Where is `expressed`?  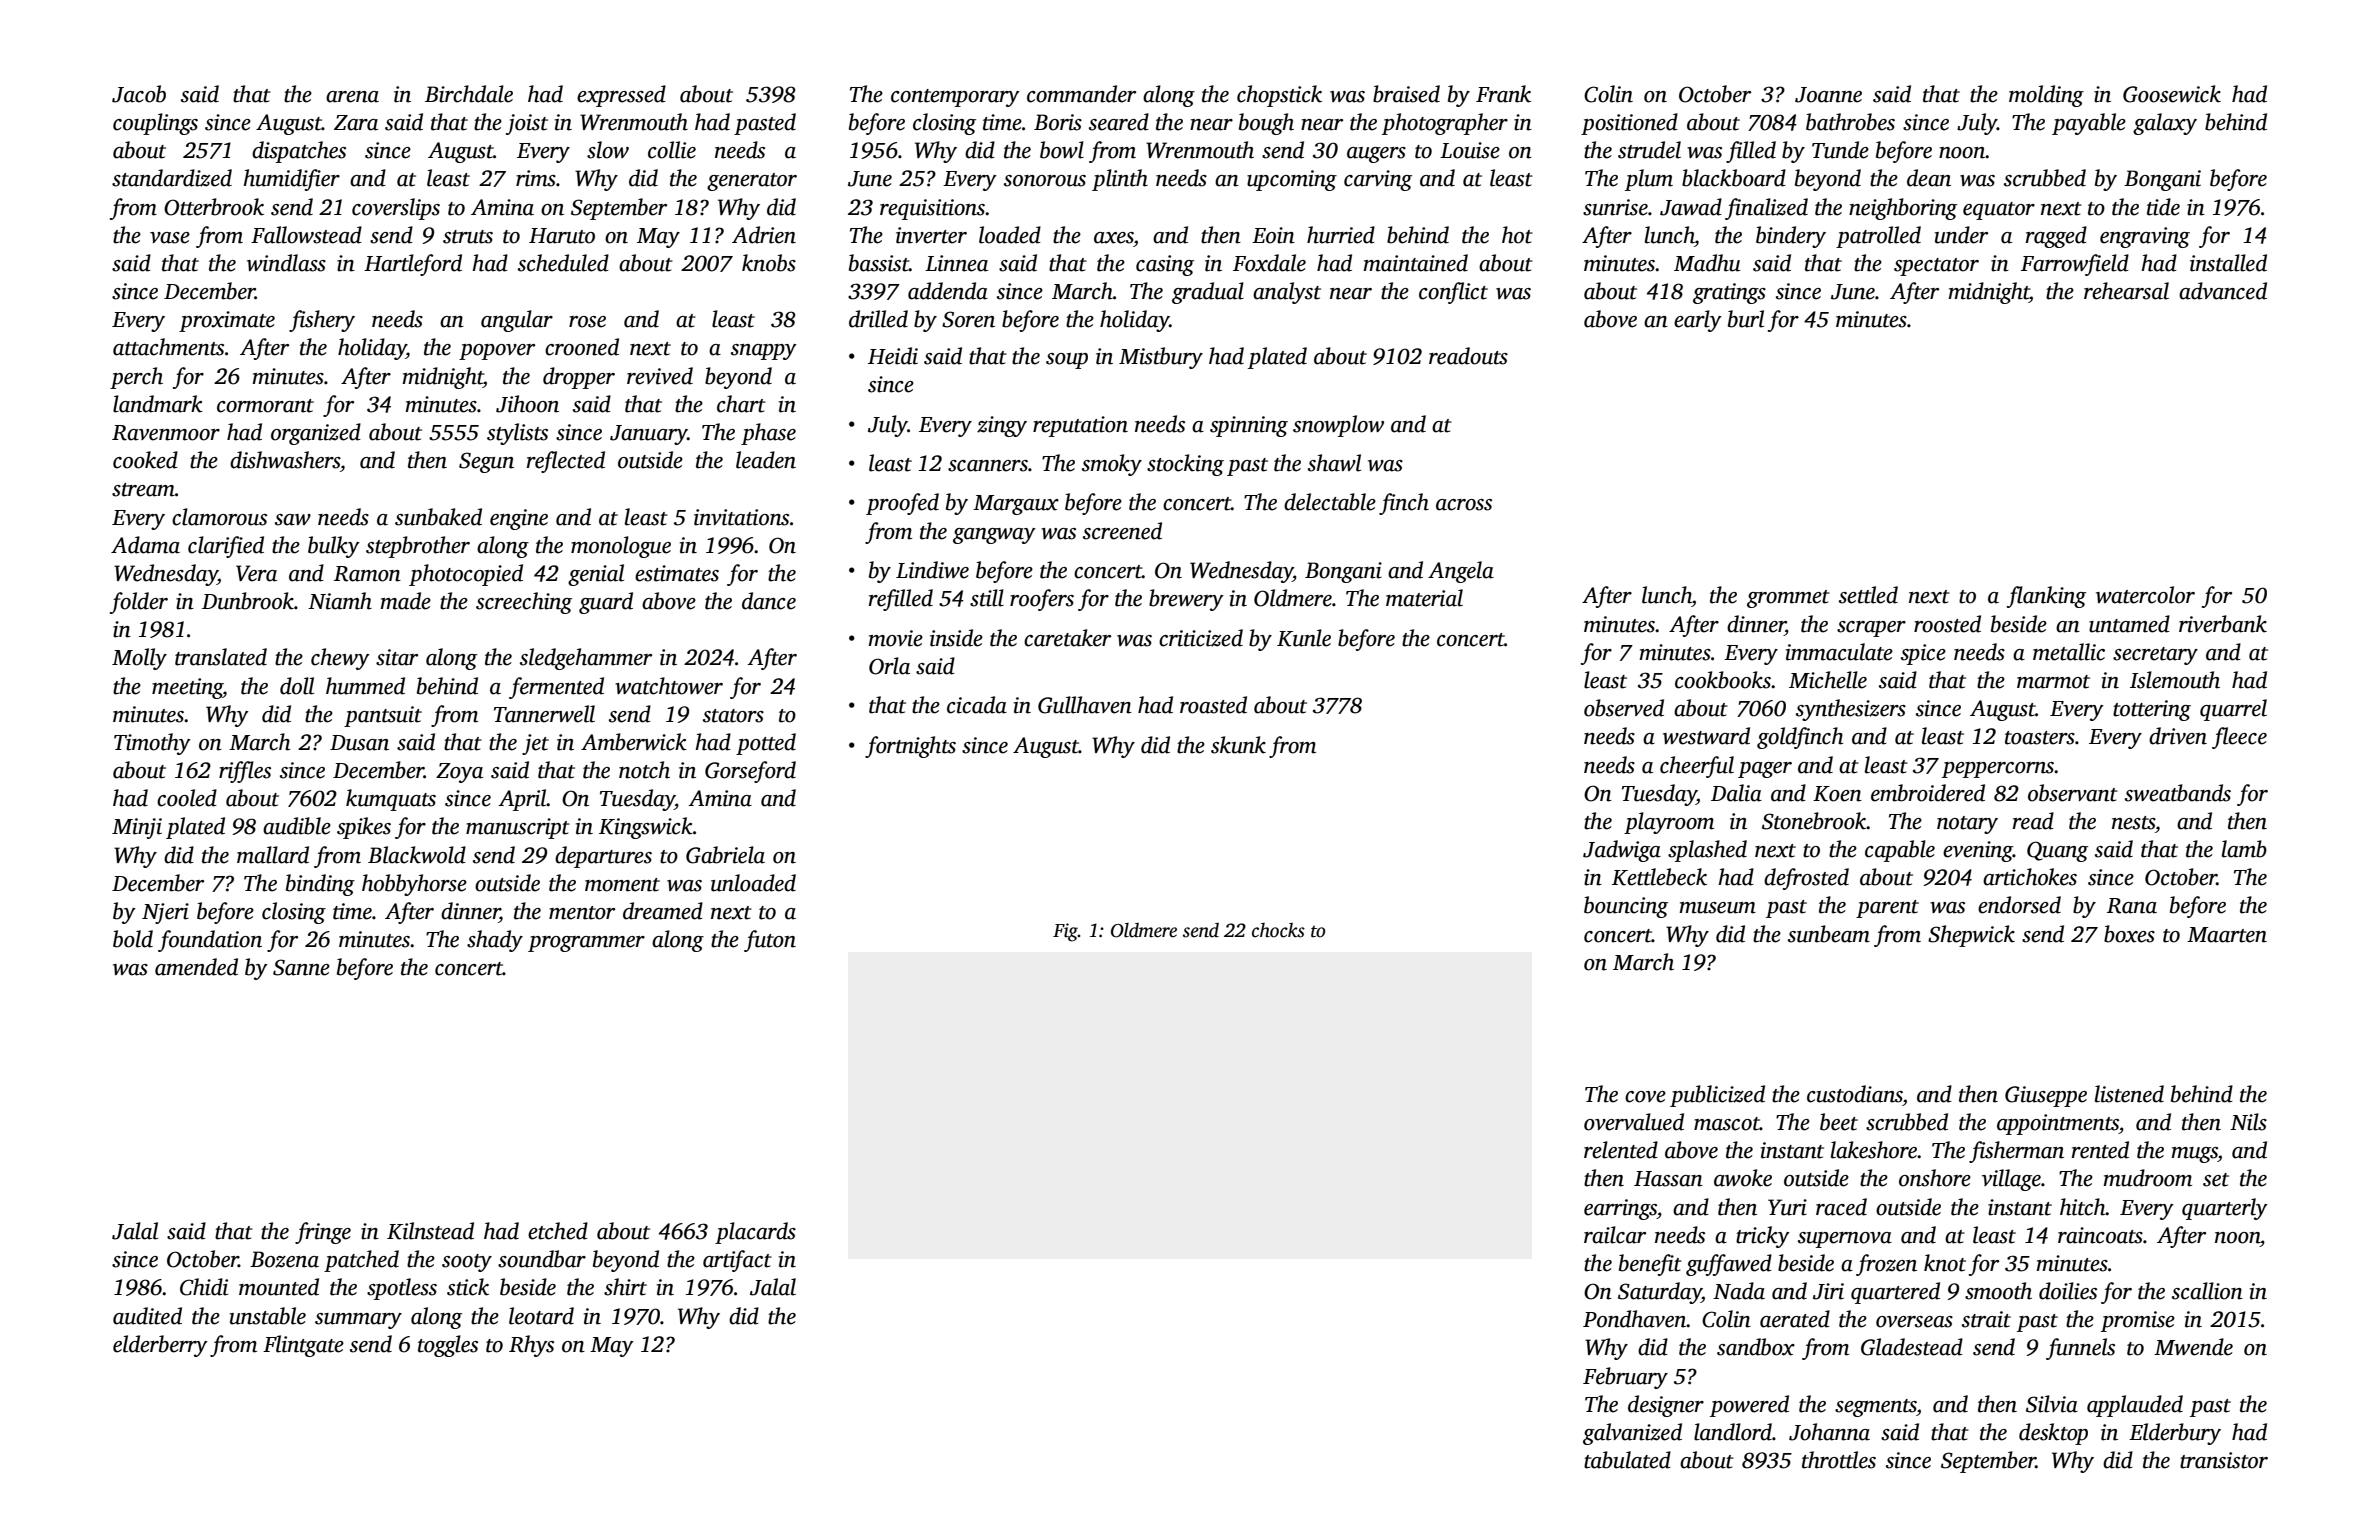 expressed is located at coordinates (621, 96).
